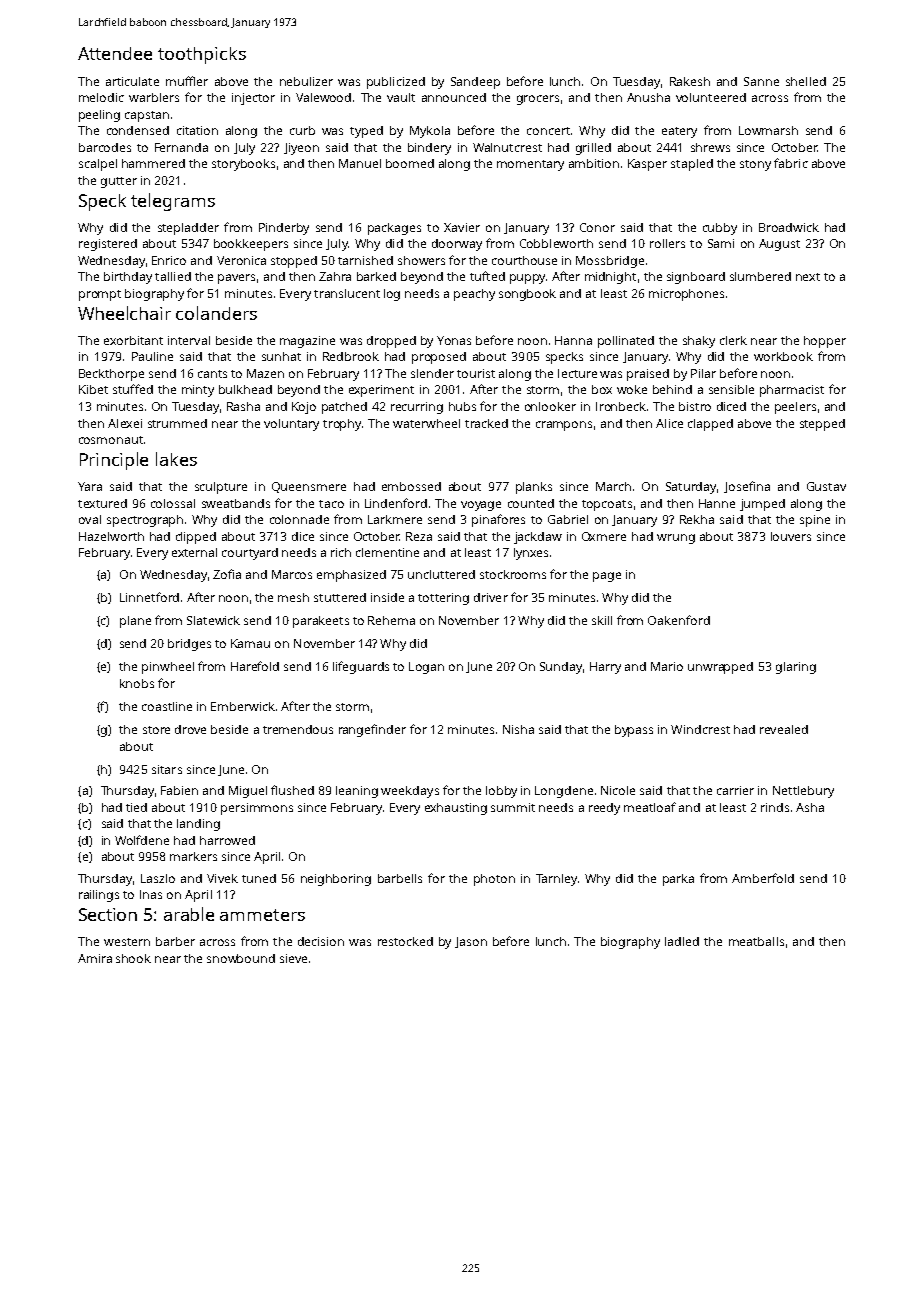 The image size is (924, 1308). I want to click on melodic, so click(101, 97).
